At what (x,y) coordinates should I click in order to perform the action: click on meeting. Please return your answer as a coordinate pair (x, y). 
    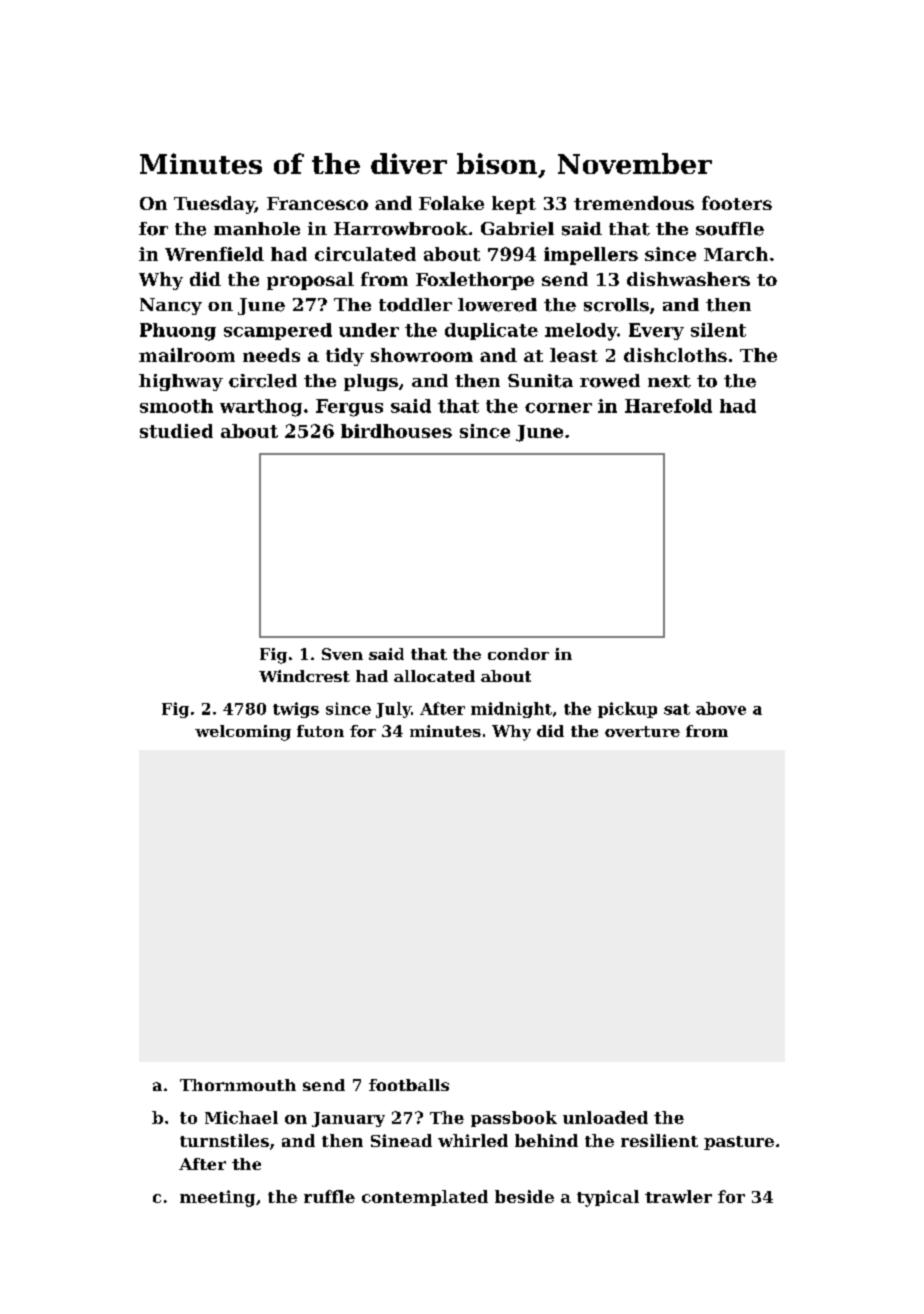
    Looking at the image, I should click on (217, 1198).
